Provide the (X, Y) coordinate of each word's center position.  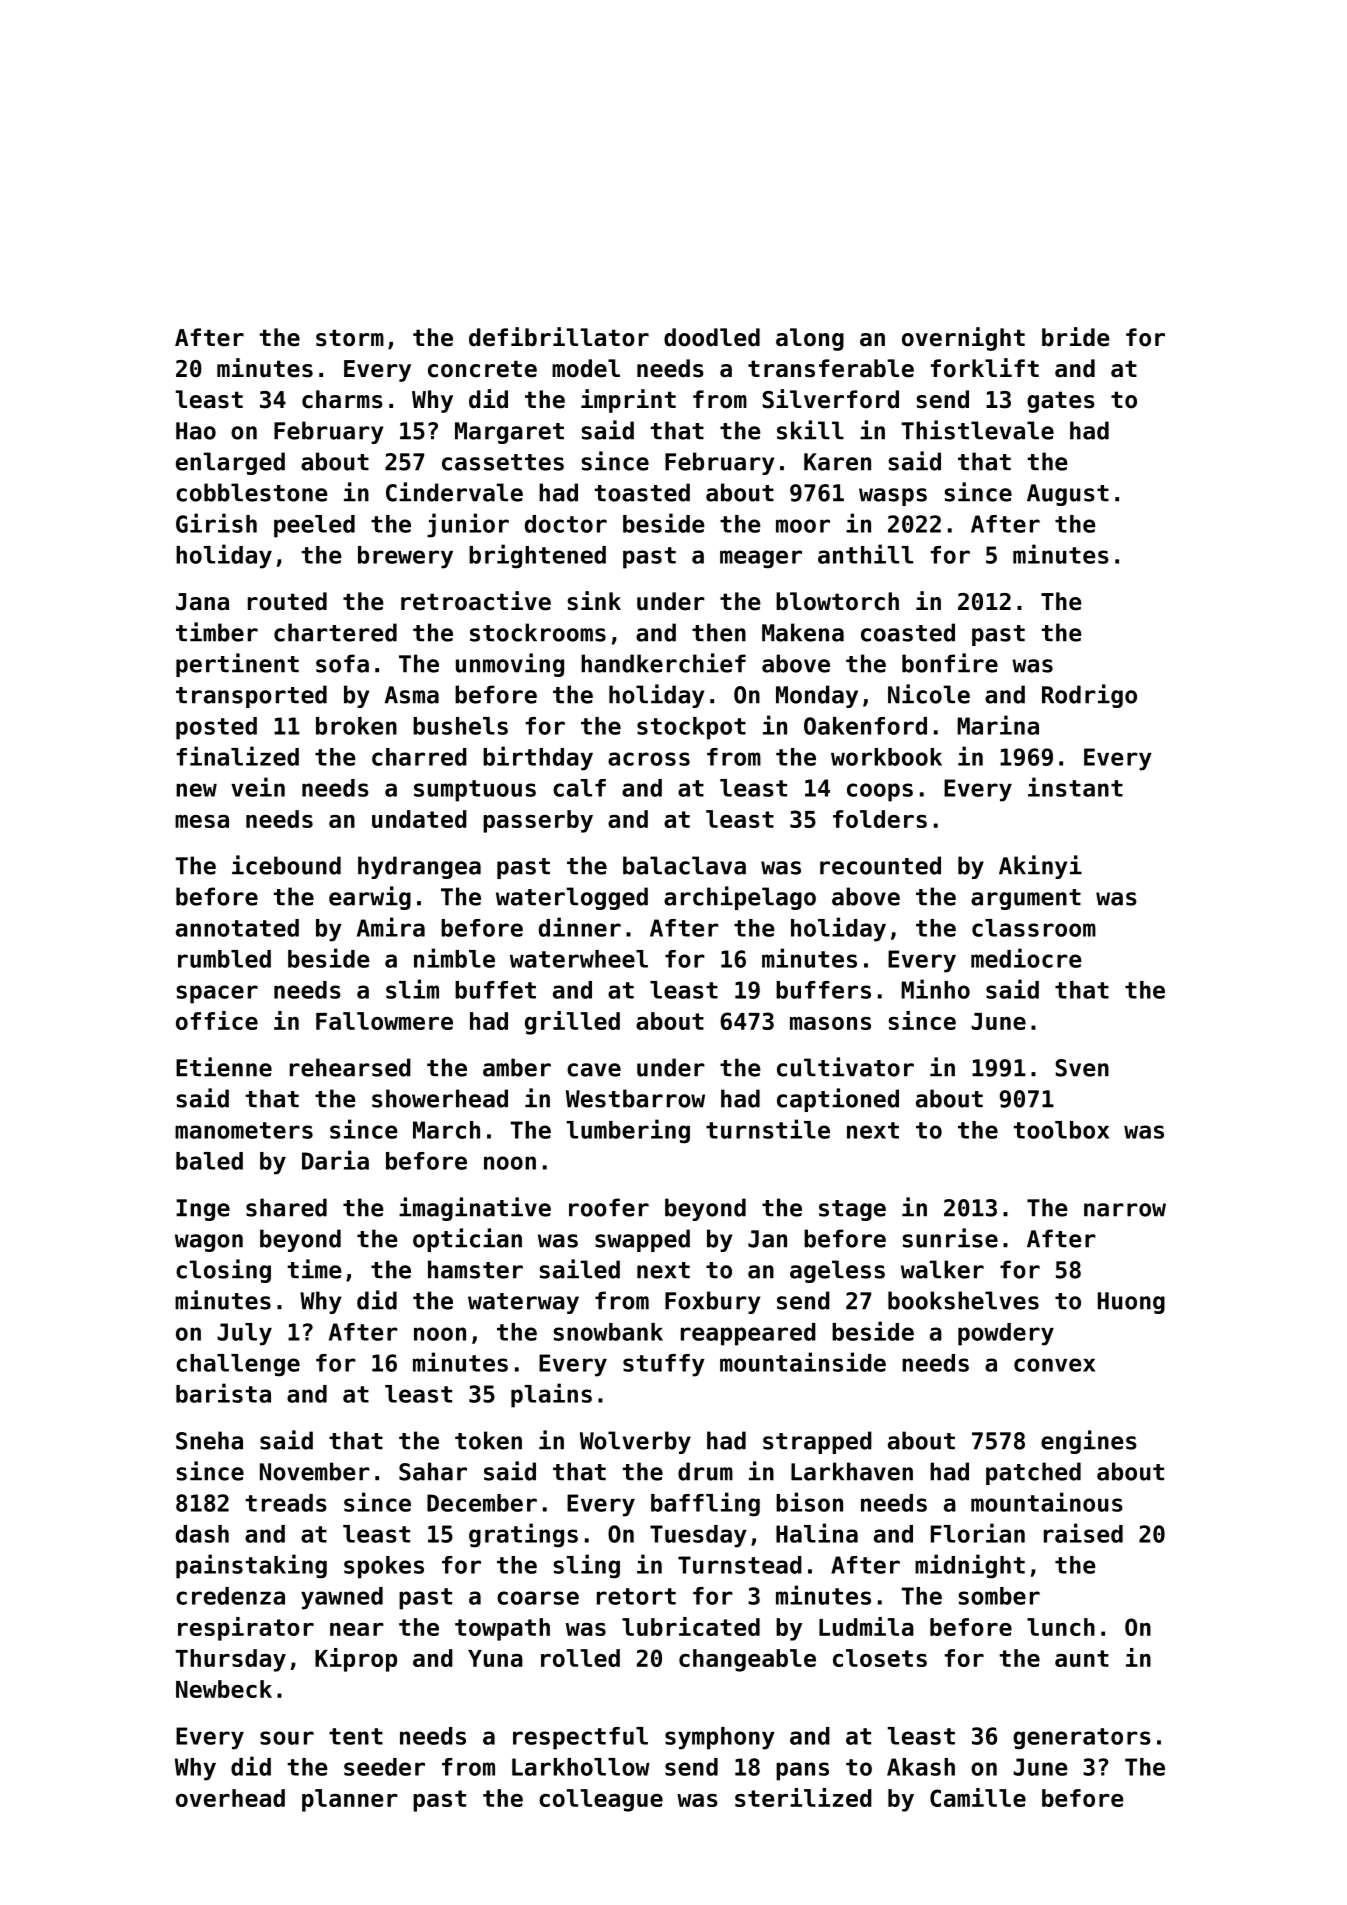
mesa (202, 821)
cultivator (845, 1067)
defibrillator (559, 337)
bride (1076, 337)
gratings (523, 1535)
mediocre (1026, 958)
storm (350, 338)
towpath (502, 1629)
